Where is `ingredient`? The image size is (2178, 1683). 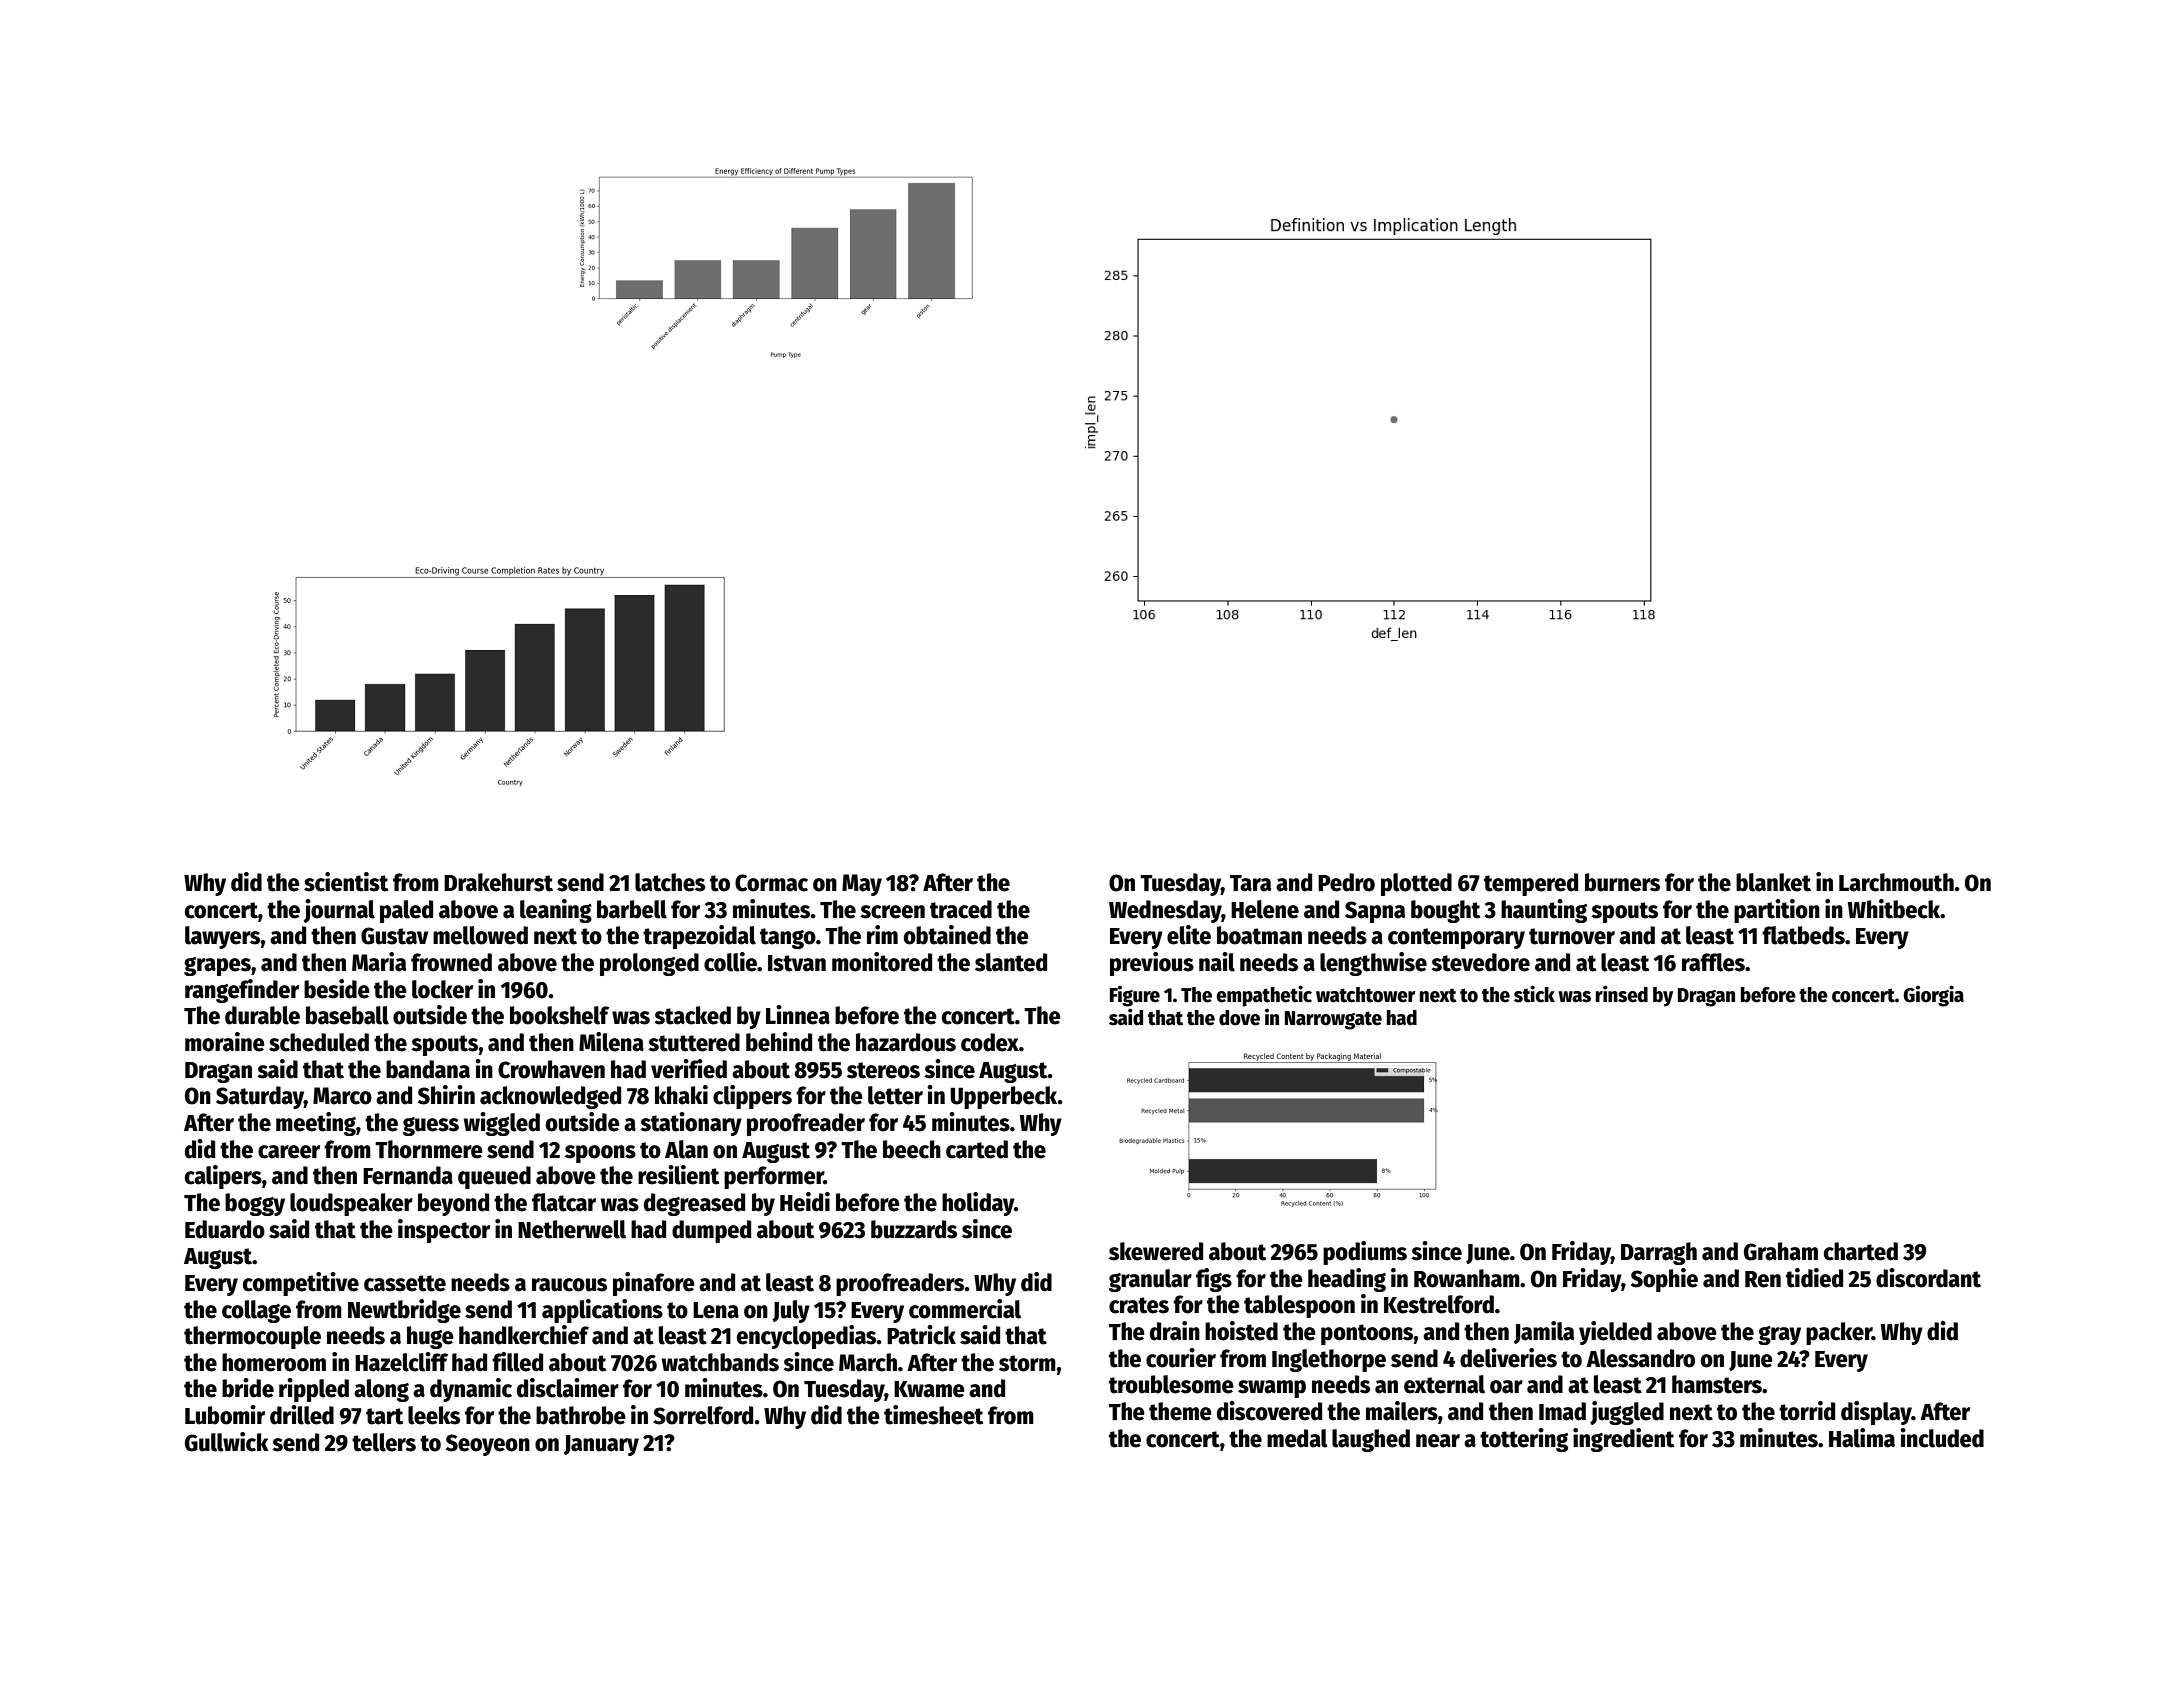
ingredient is located at coordinates (1623, 1440).
